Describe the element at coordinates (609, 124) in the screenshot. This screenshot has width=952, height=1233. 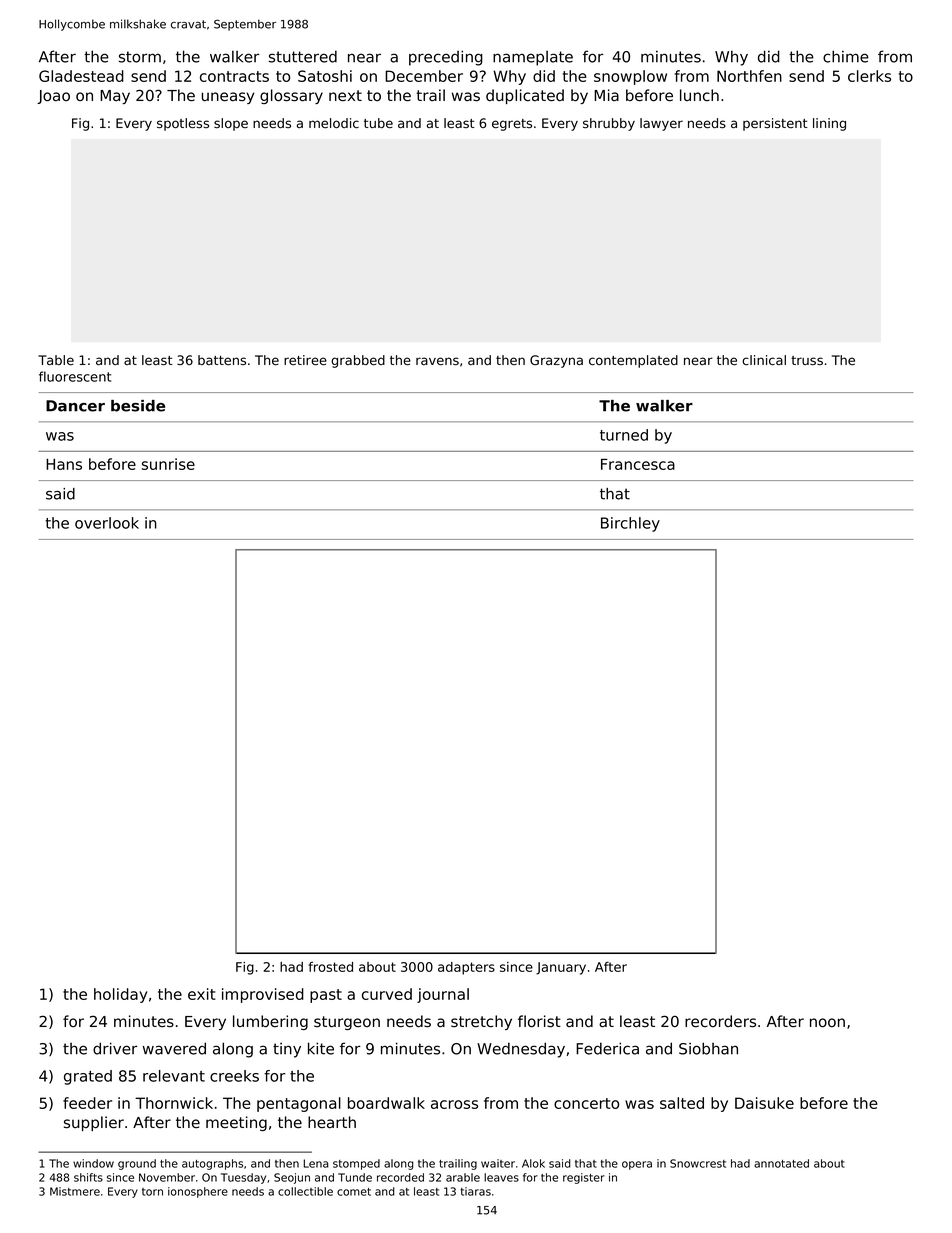
I see `shrubby` at that location.
